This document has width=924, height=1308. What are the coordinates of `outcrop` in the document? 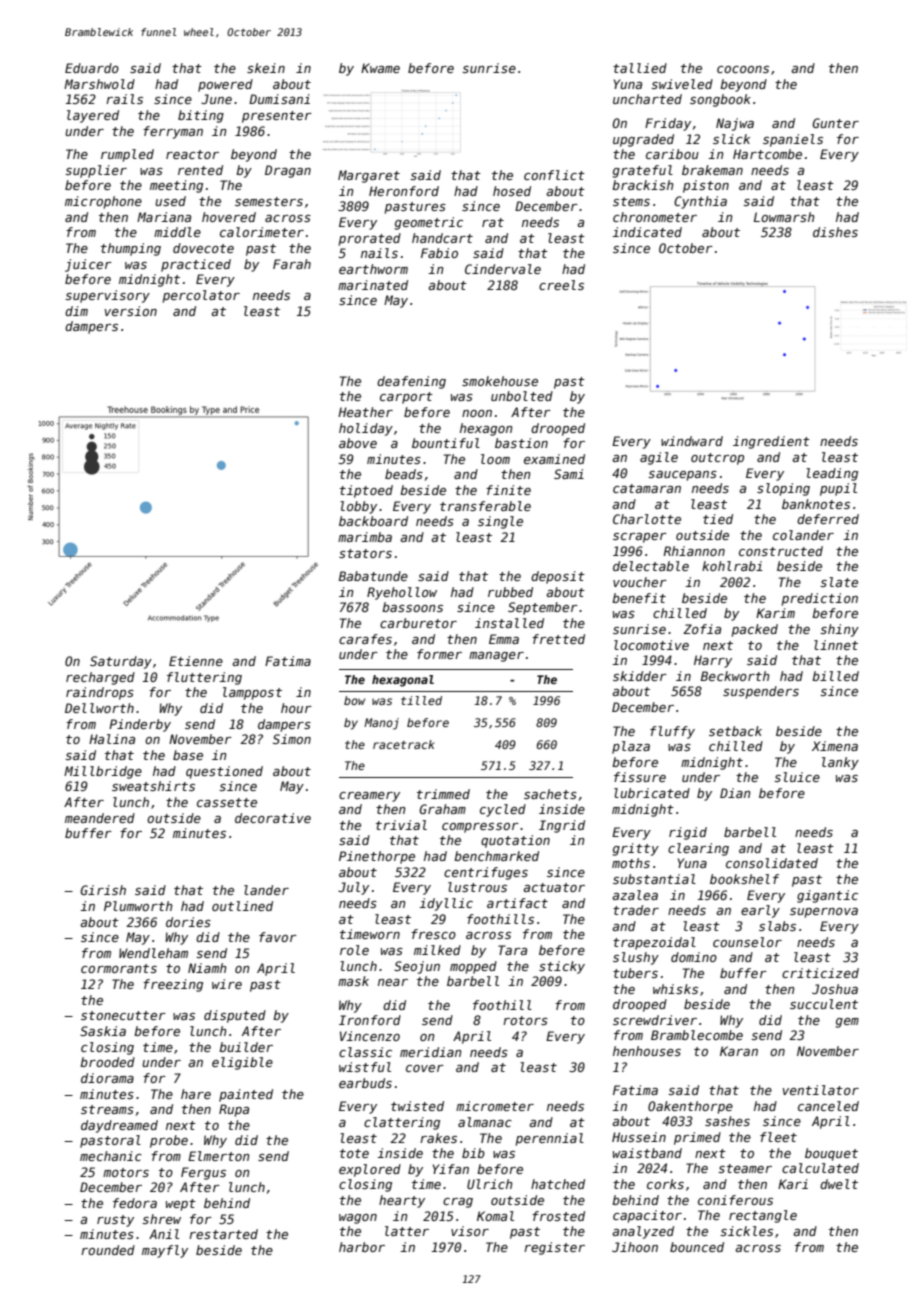 It's located at (717, 459).
